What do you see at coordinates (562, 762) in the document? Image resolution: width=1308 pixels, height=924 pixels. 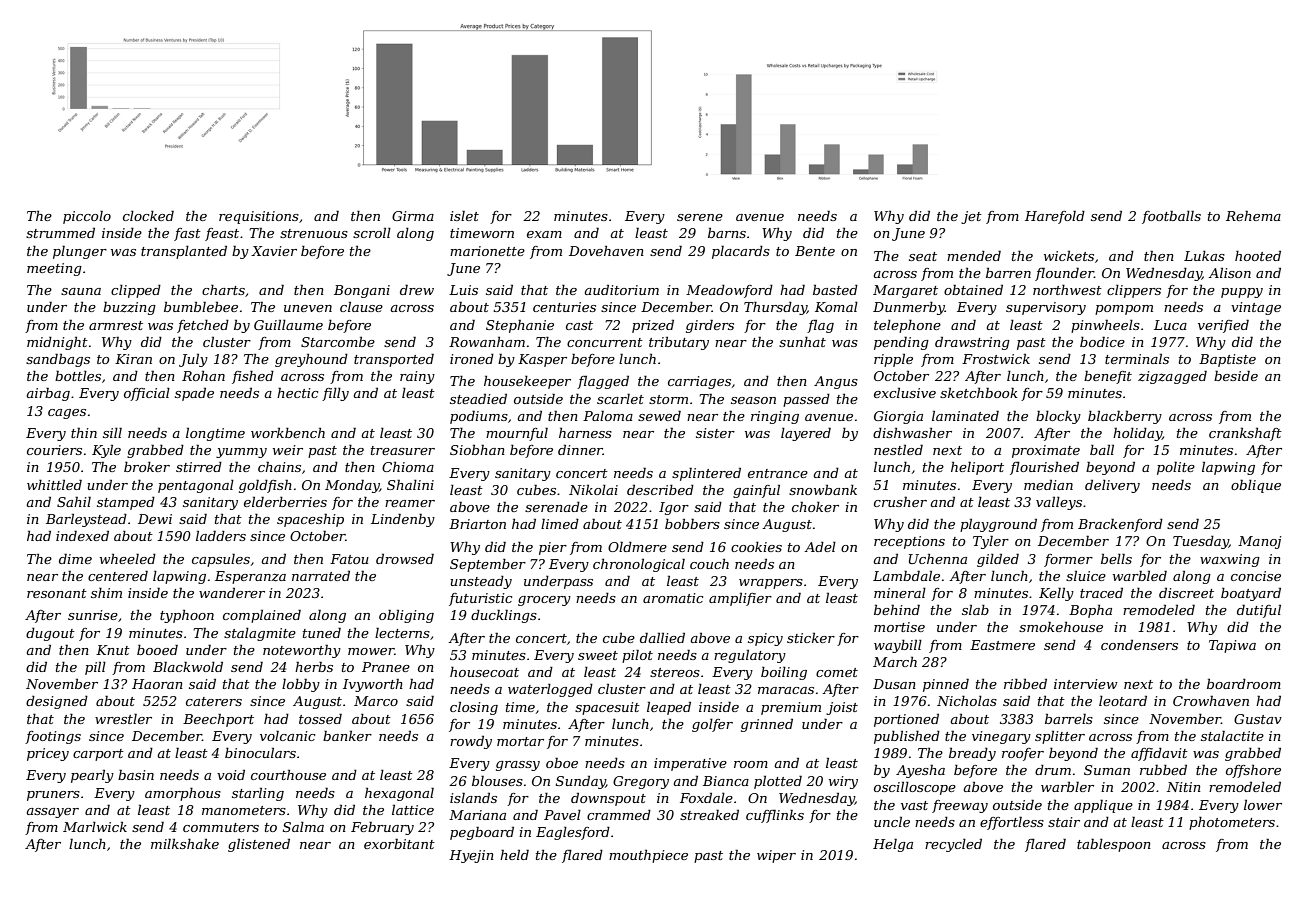 I see `oboe` at bounding box center [562, 762].
